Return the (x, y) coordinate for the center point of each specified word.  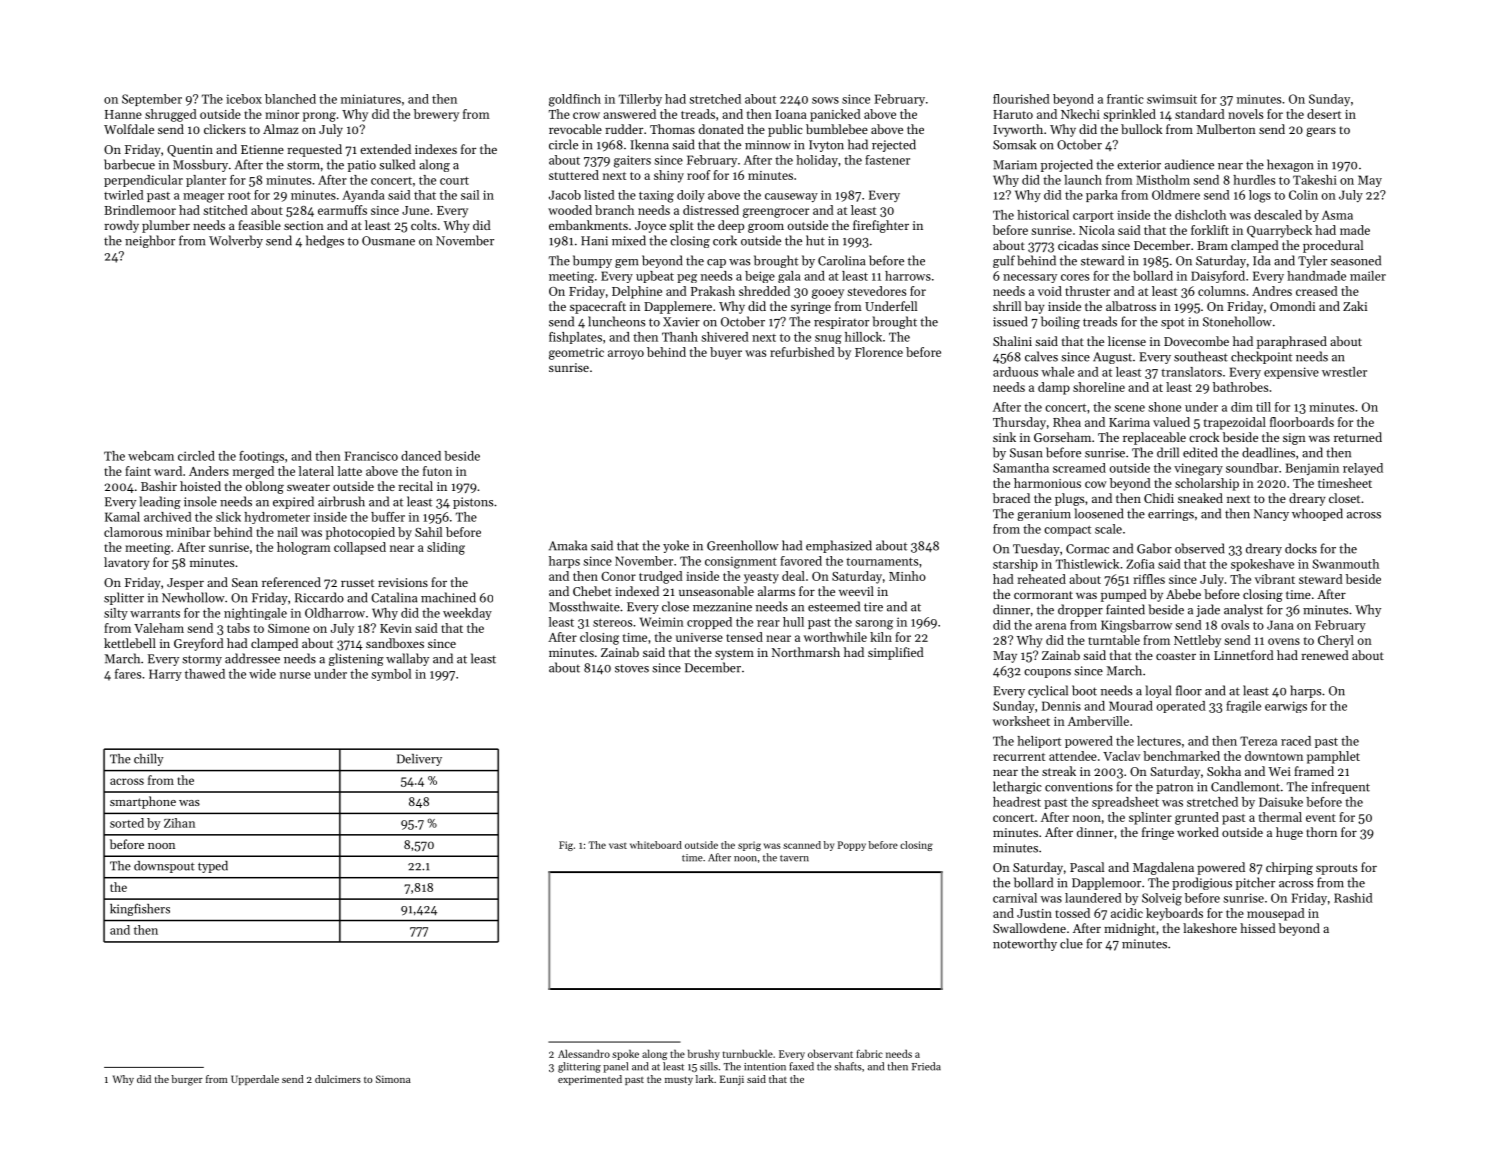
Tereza (1258, 741)
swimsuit (1172, 99)
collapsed (360, 548)
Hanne (123, 114)
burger (187, 1080)
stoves (632, 669)
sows (825, 100)
